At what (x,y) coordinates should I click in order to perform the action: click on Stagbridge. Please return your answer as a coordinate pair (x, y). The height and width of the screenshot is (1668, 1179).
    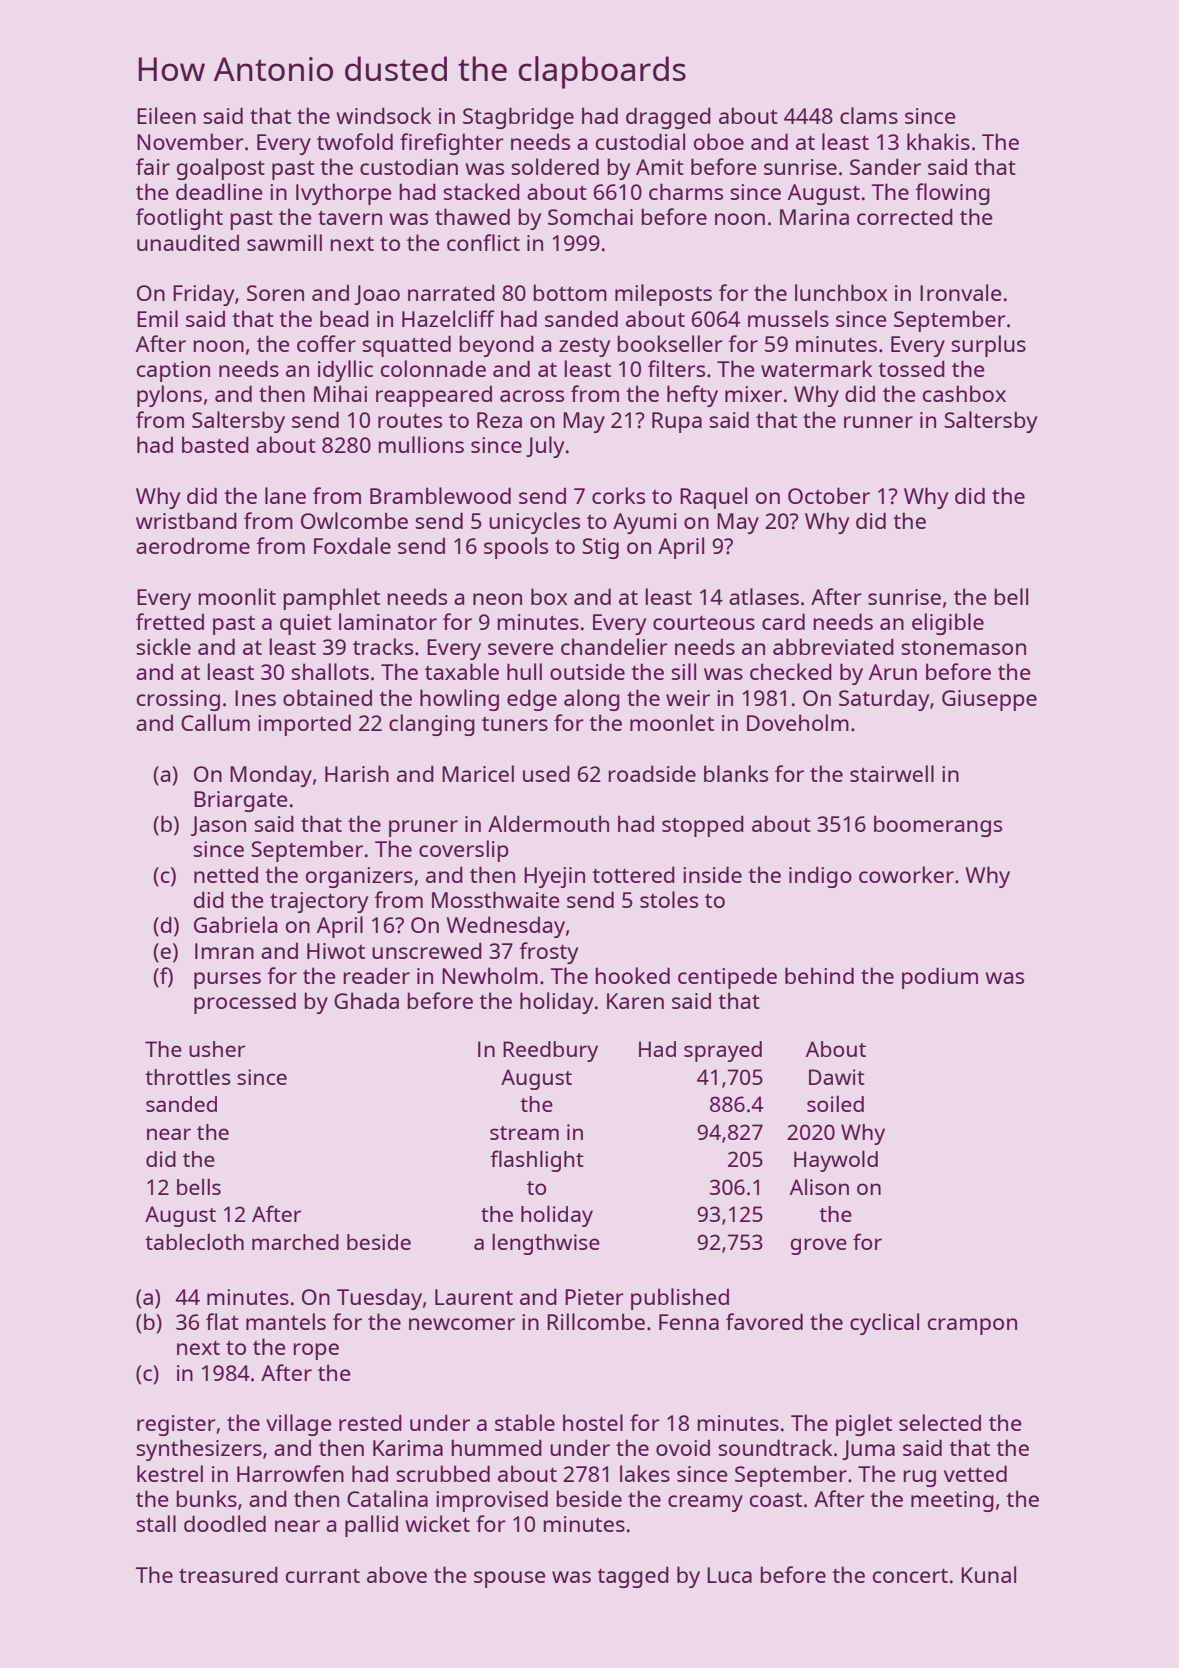
    Looking at the image, I should click on (518, 118).
